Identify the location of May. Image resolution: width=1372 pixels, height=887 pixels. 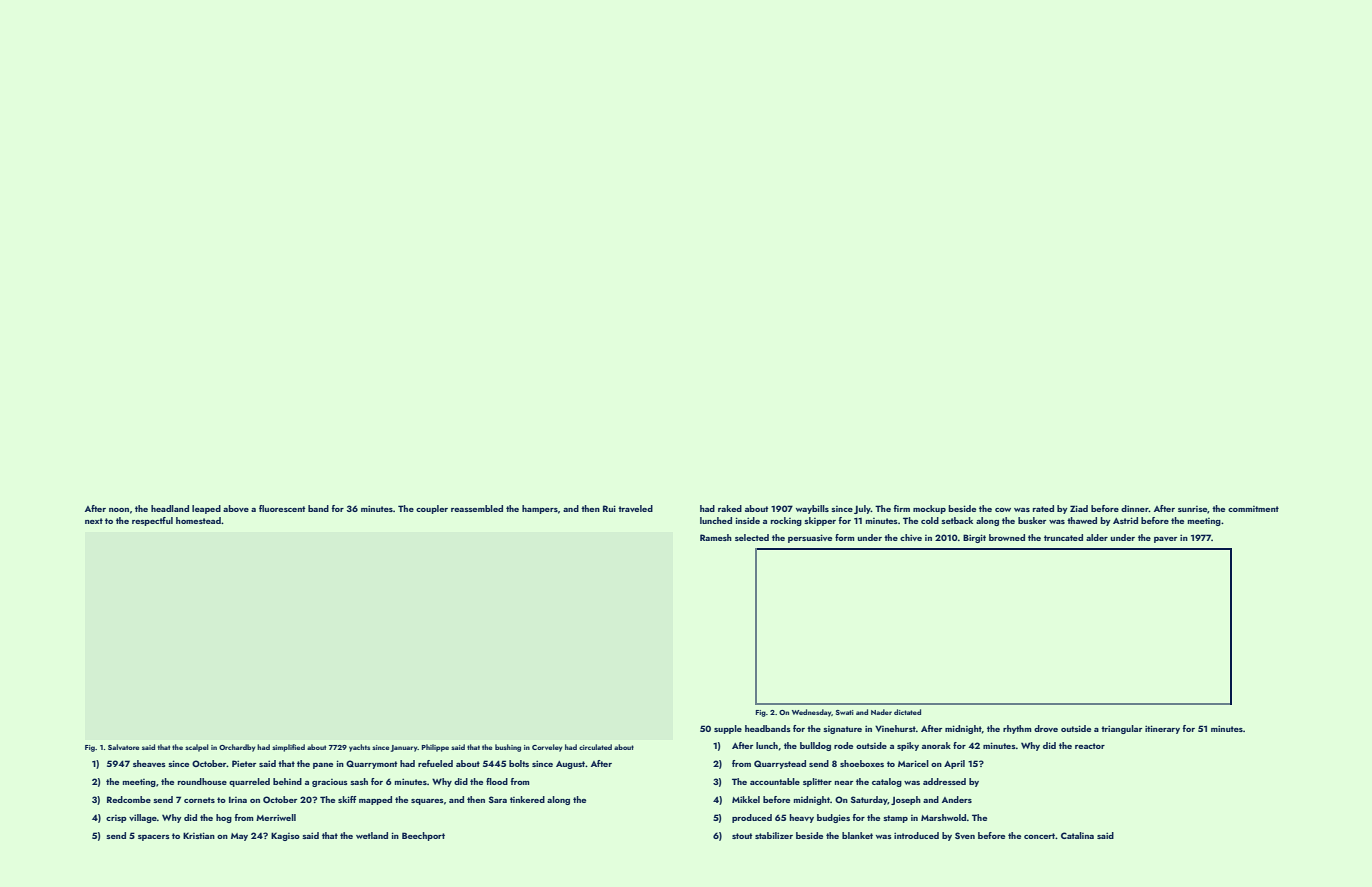
(239, 837).
